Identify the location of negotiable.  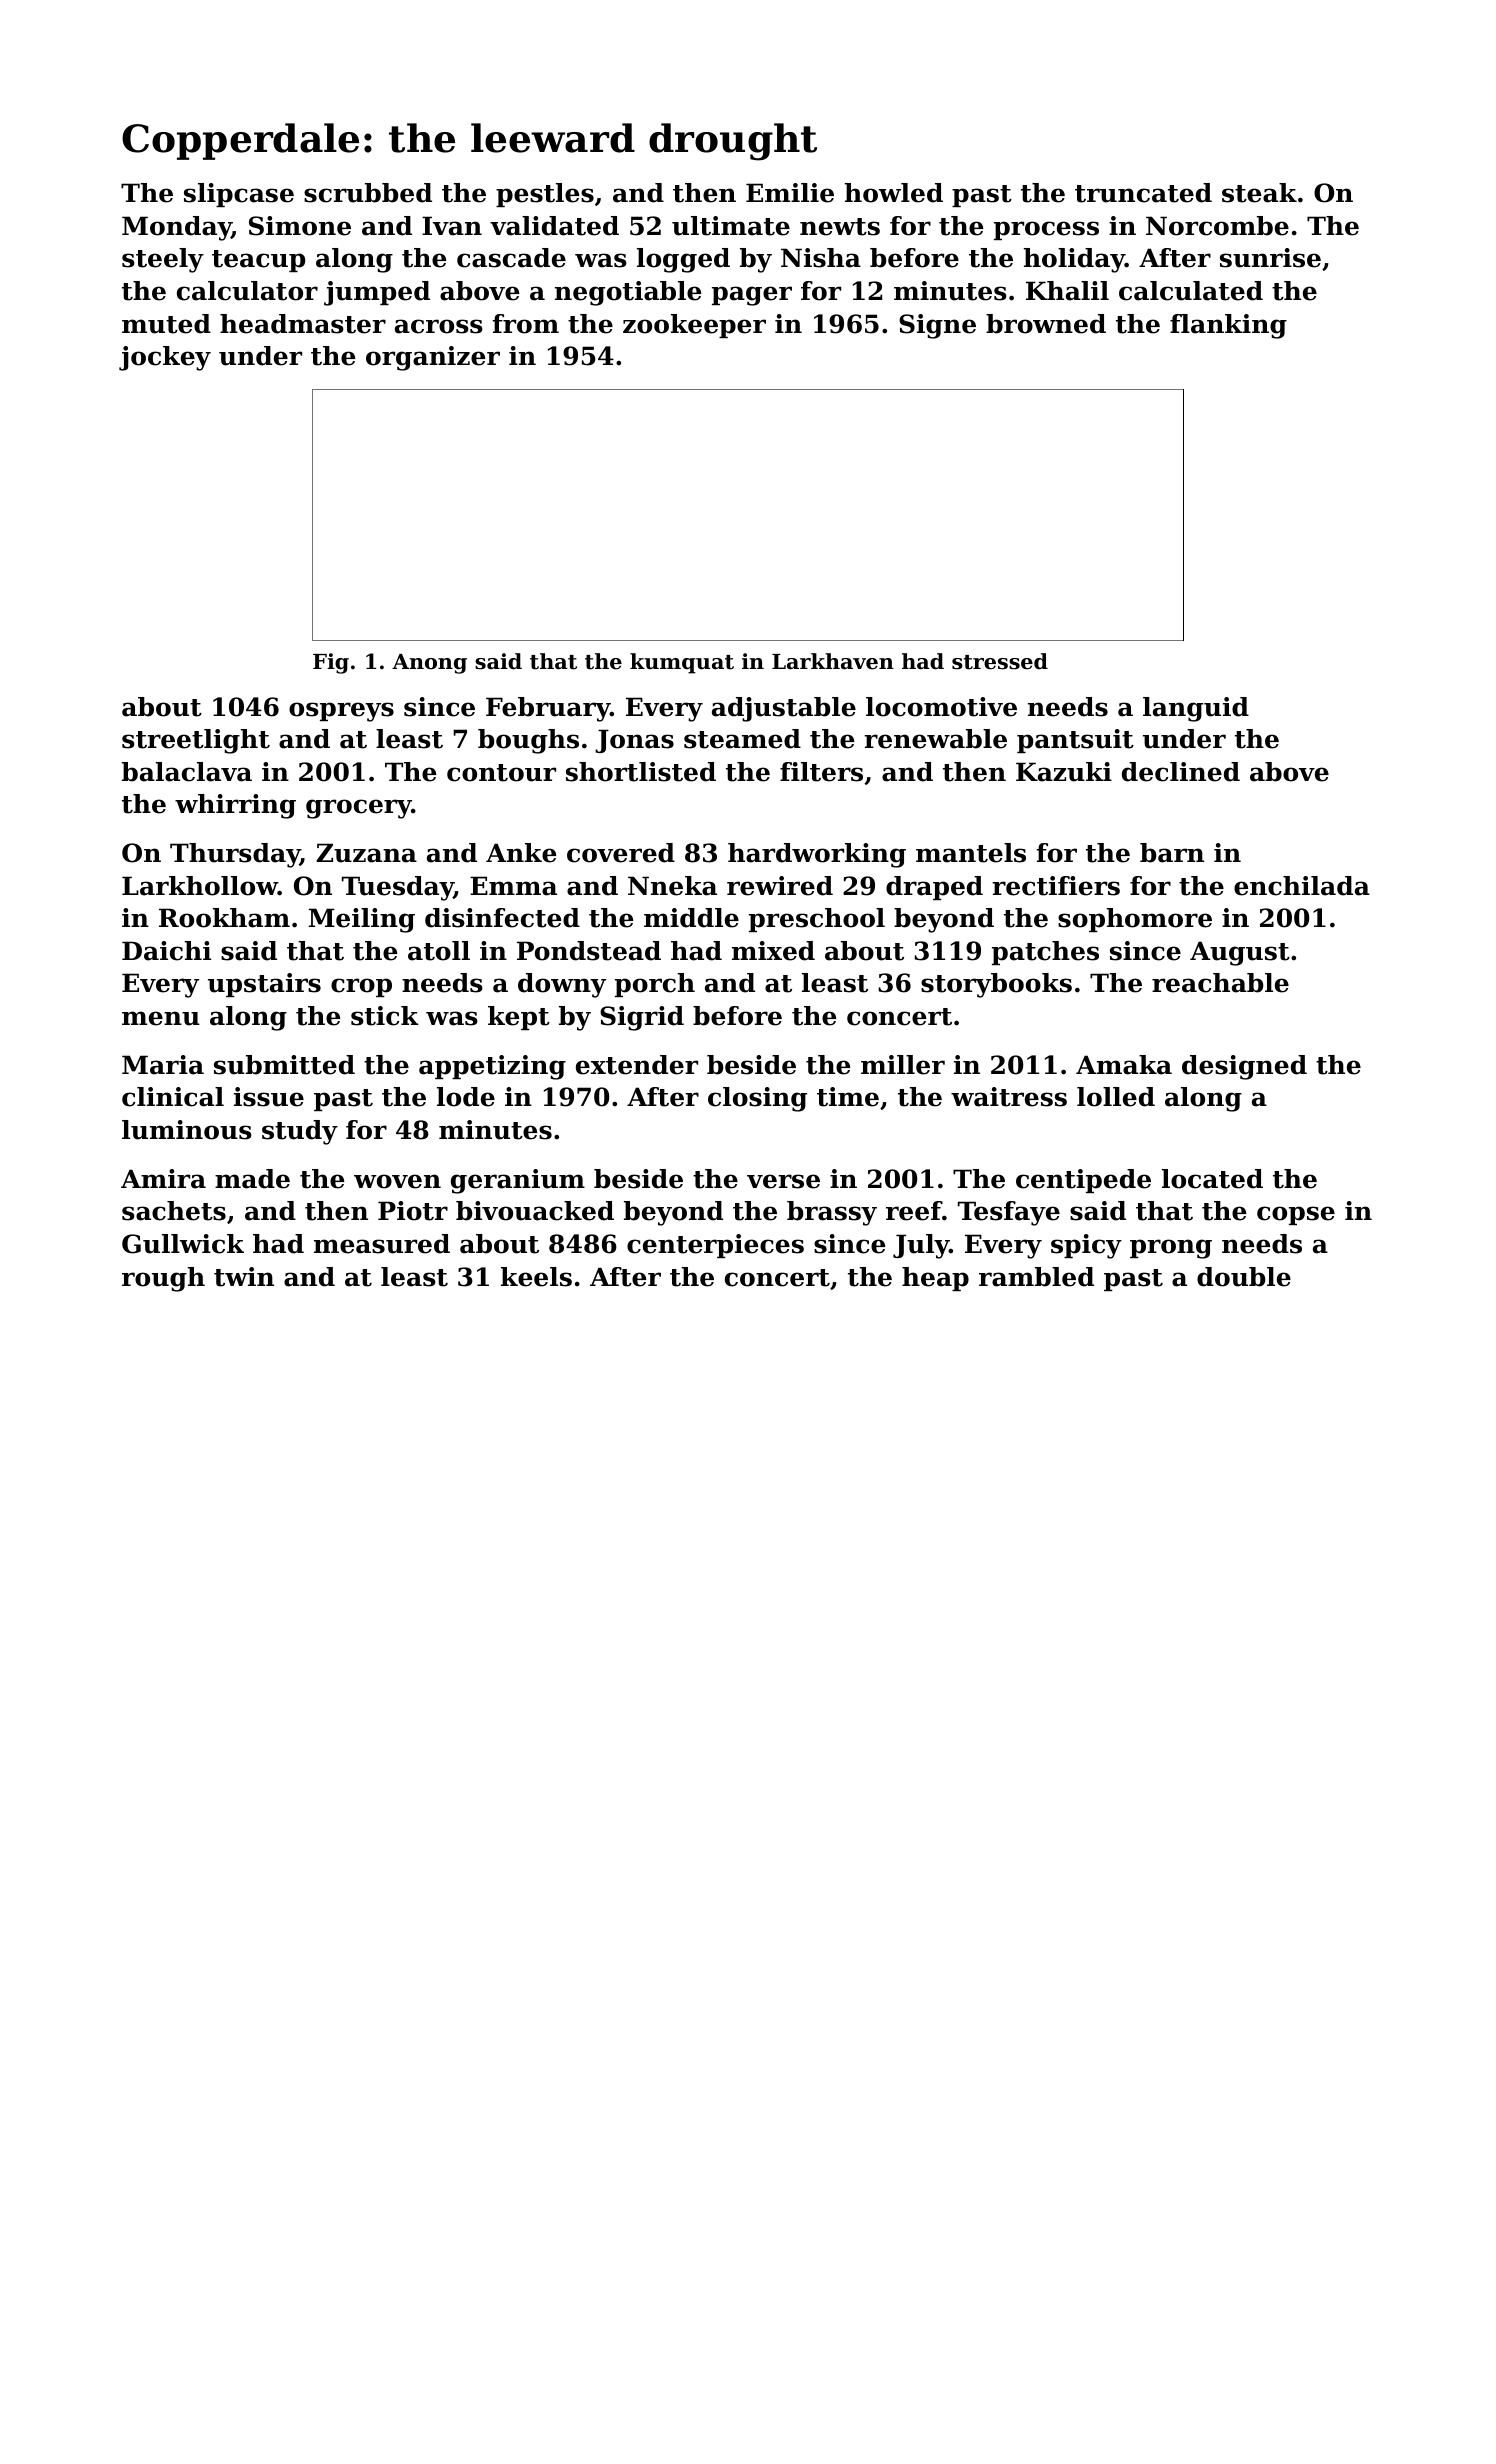
(628, 293).
